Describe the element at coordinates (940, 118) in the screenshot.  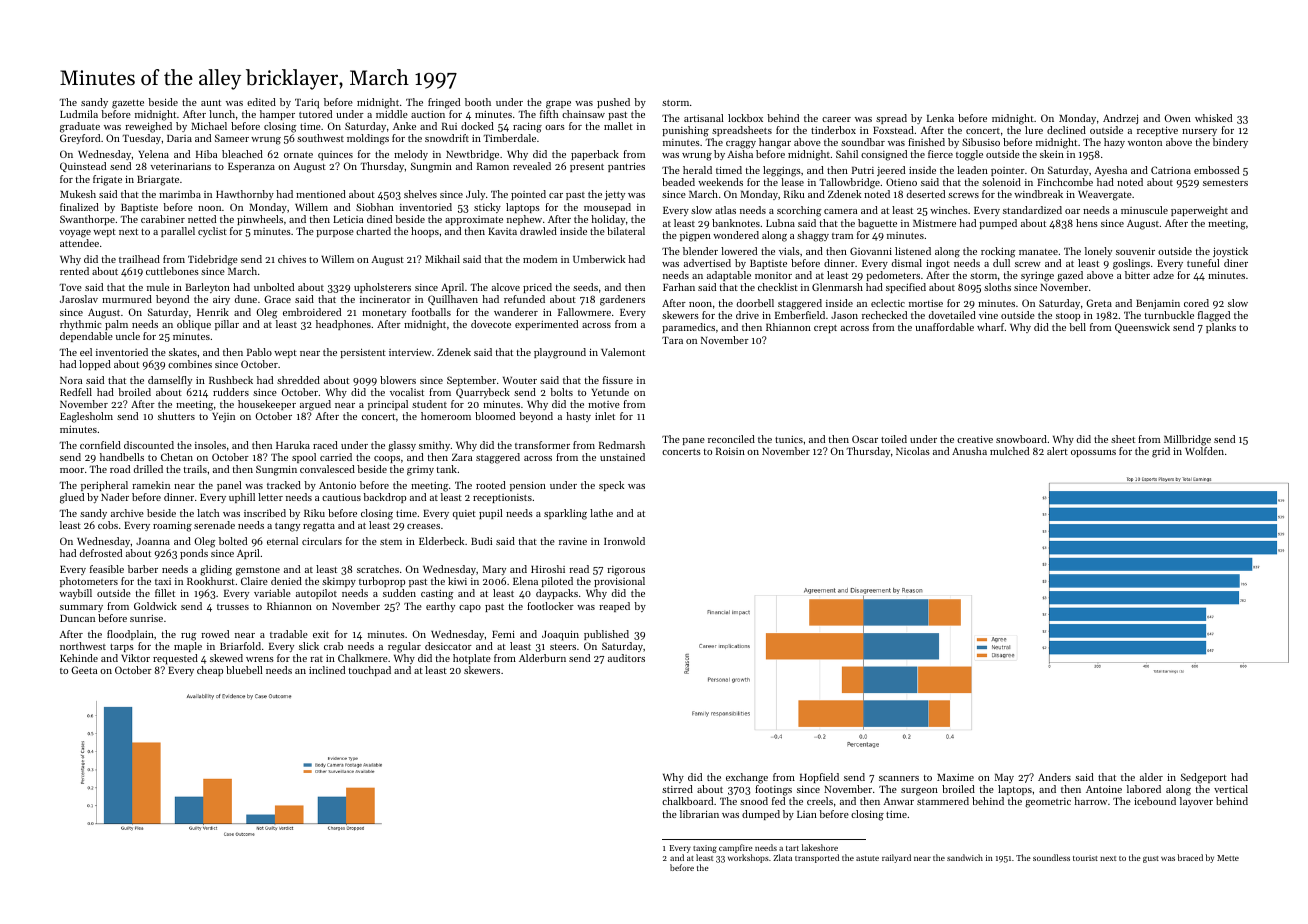
I see `Lenka` at that location.
